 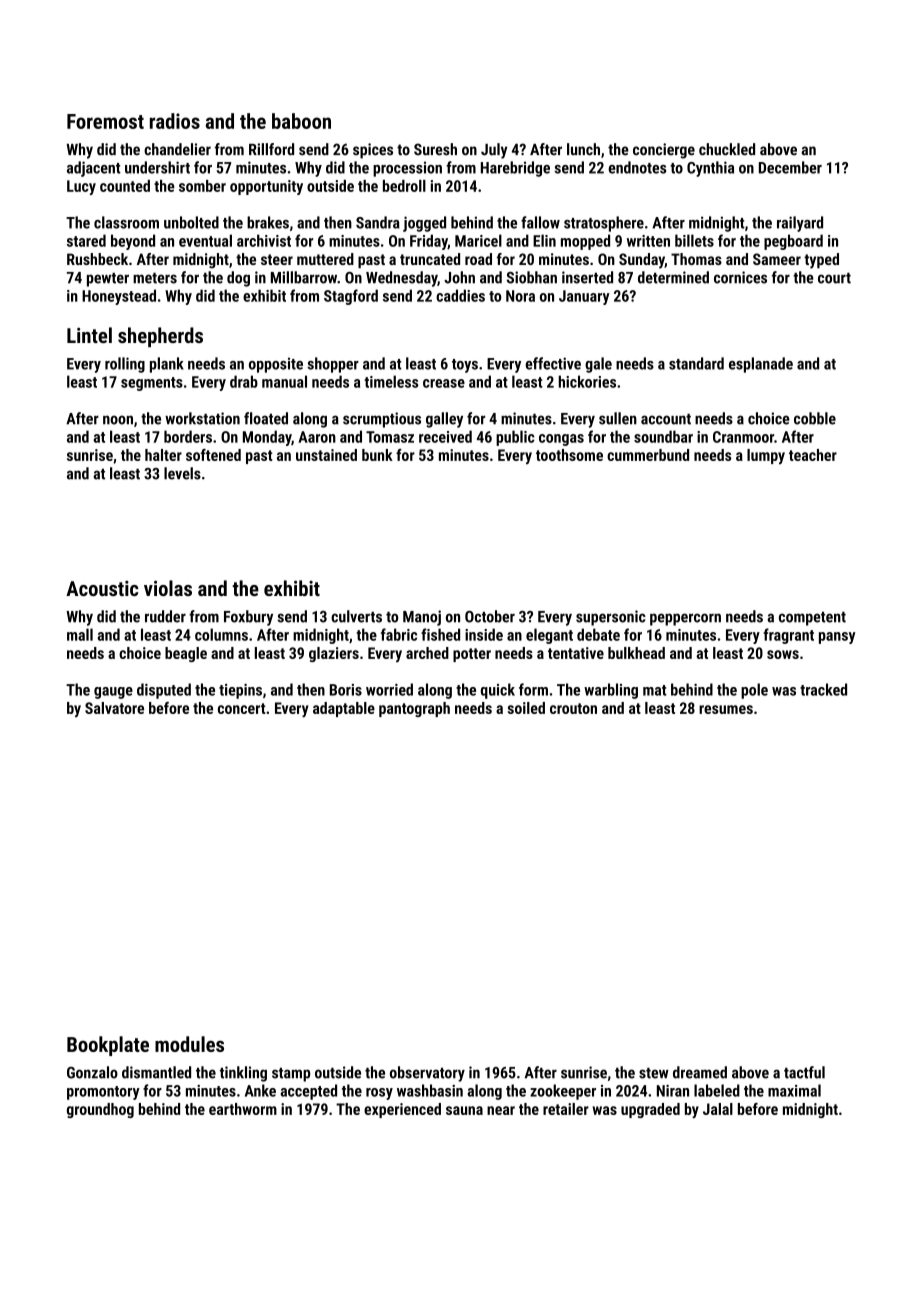 What do you see at coordinates (648, 241) in the screenshot?
I see `written` at bounding box center [648, 241].
